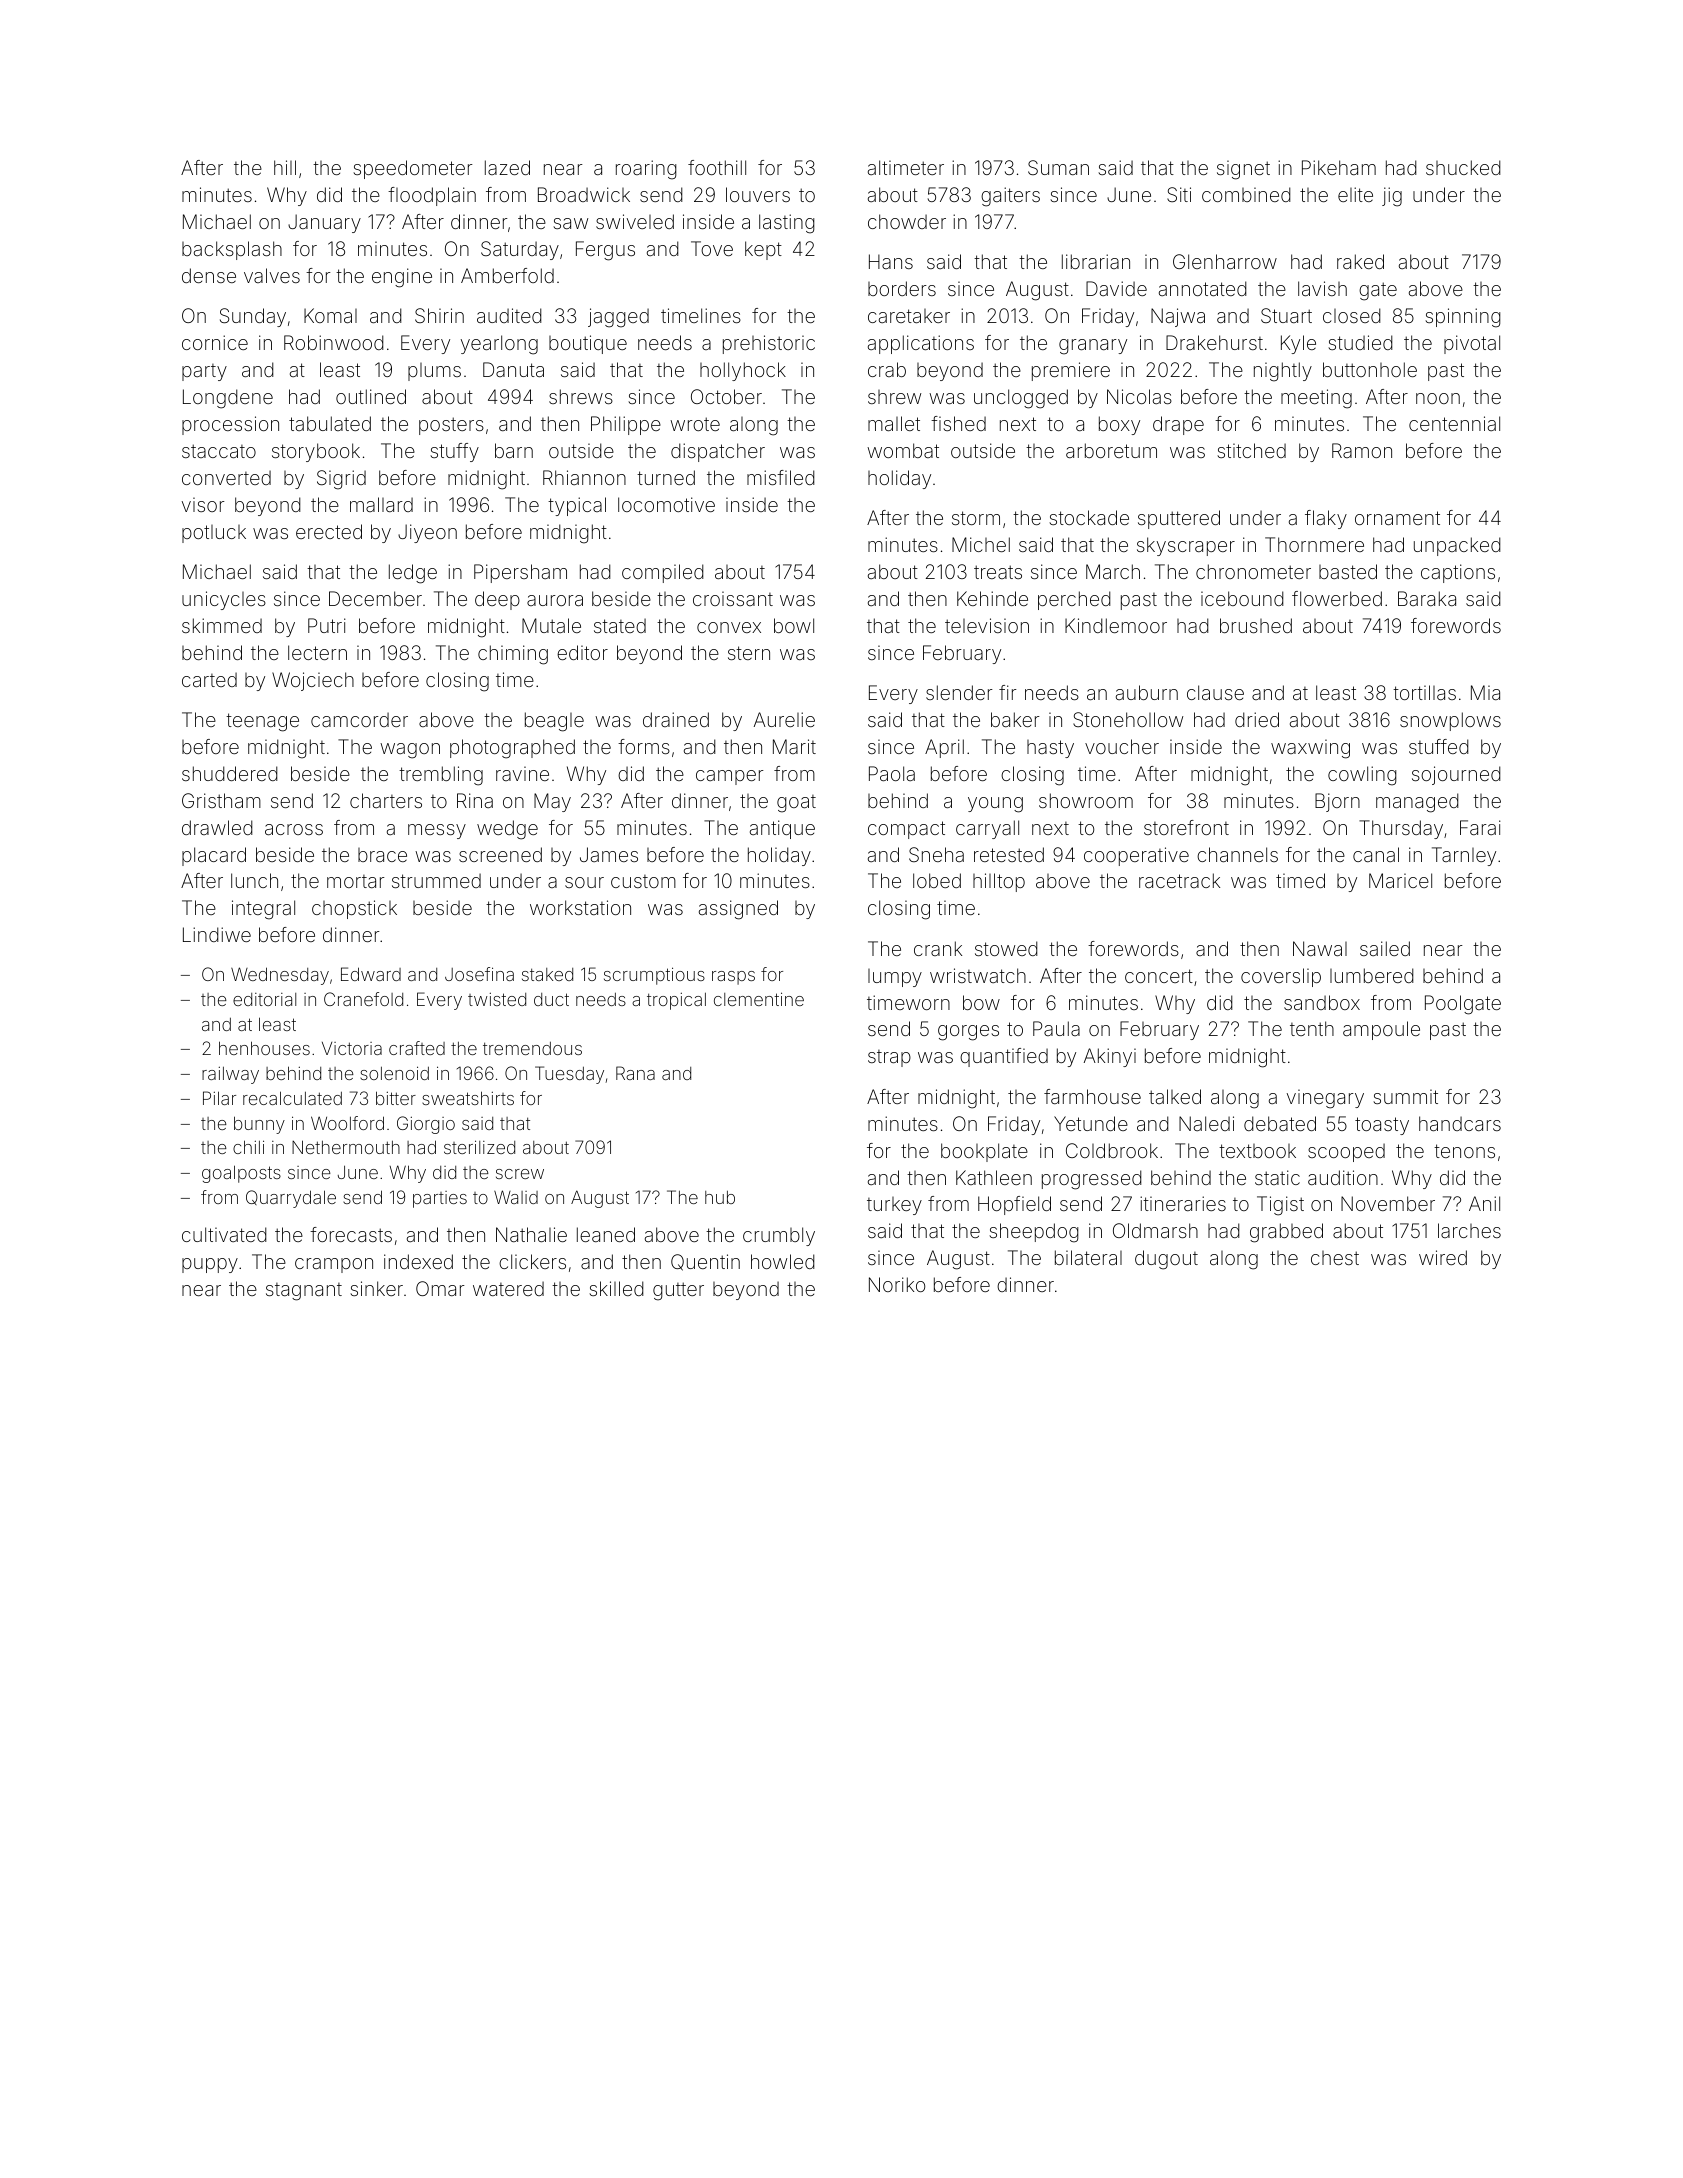 This page has width=1683, height=2178. I want to click on captions, so click(1458, 573).
